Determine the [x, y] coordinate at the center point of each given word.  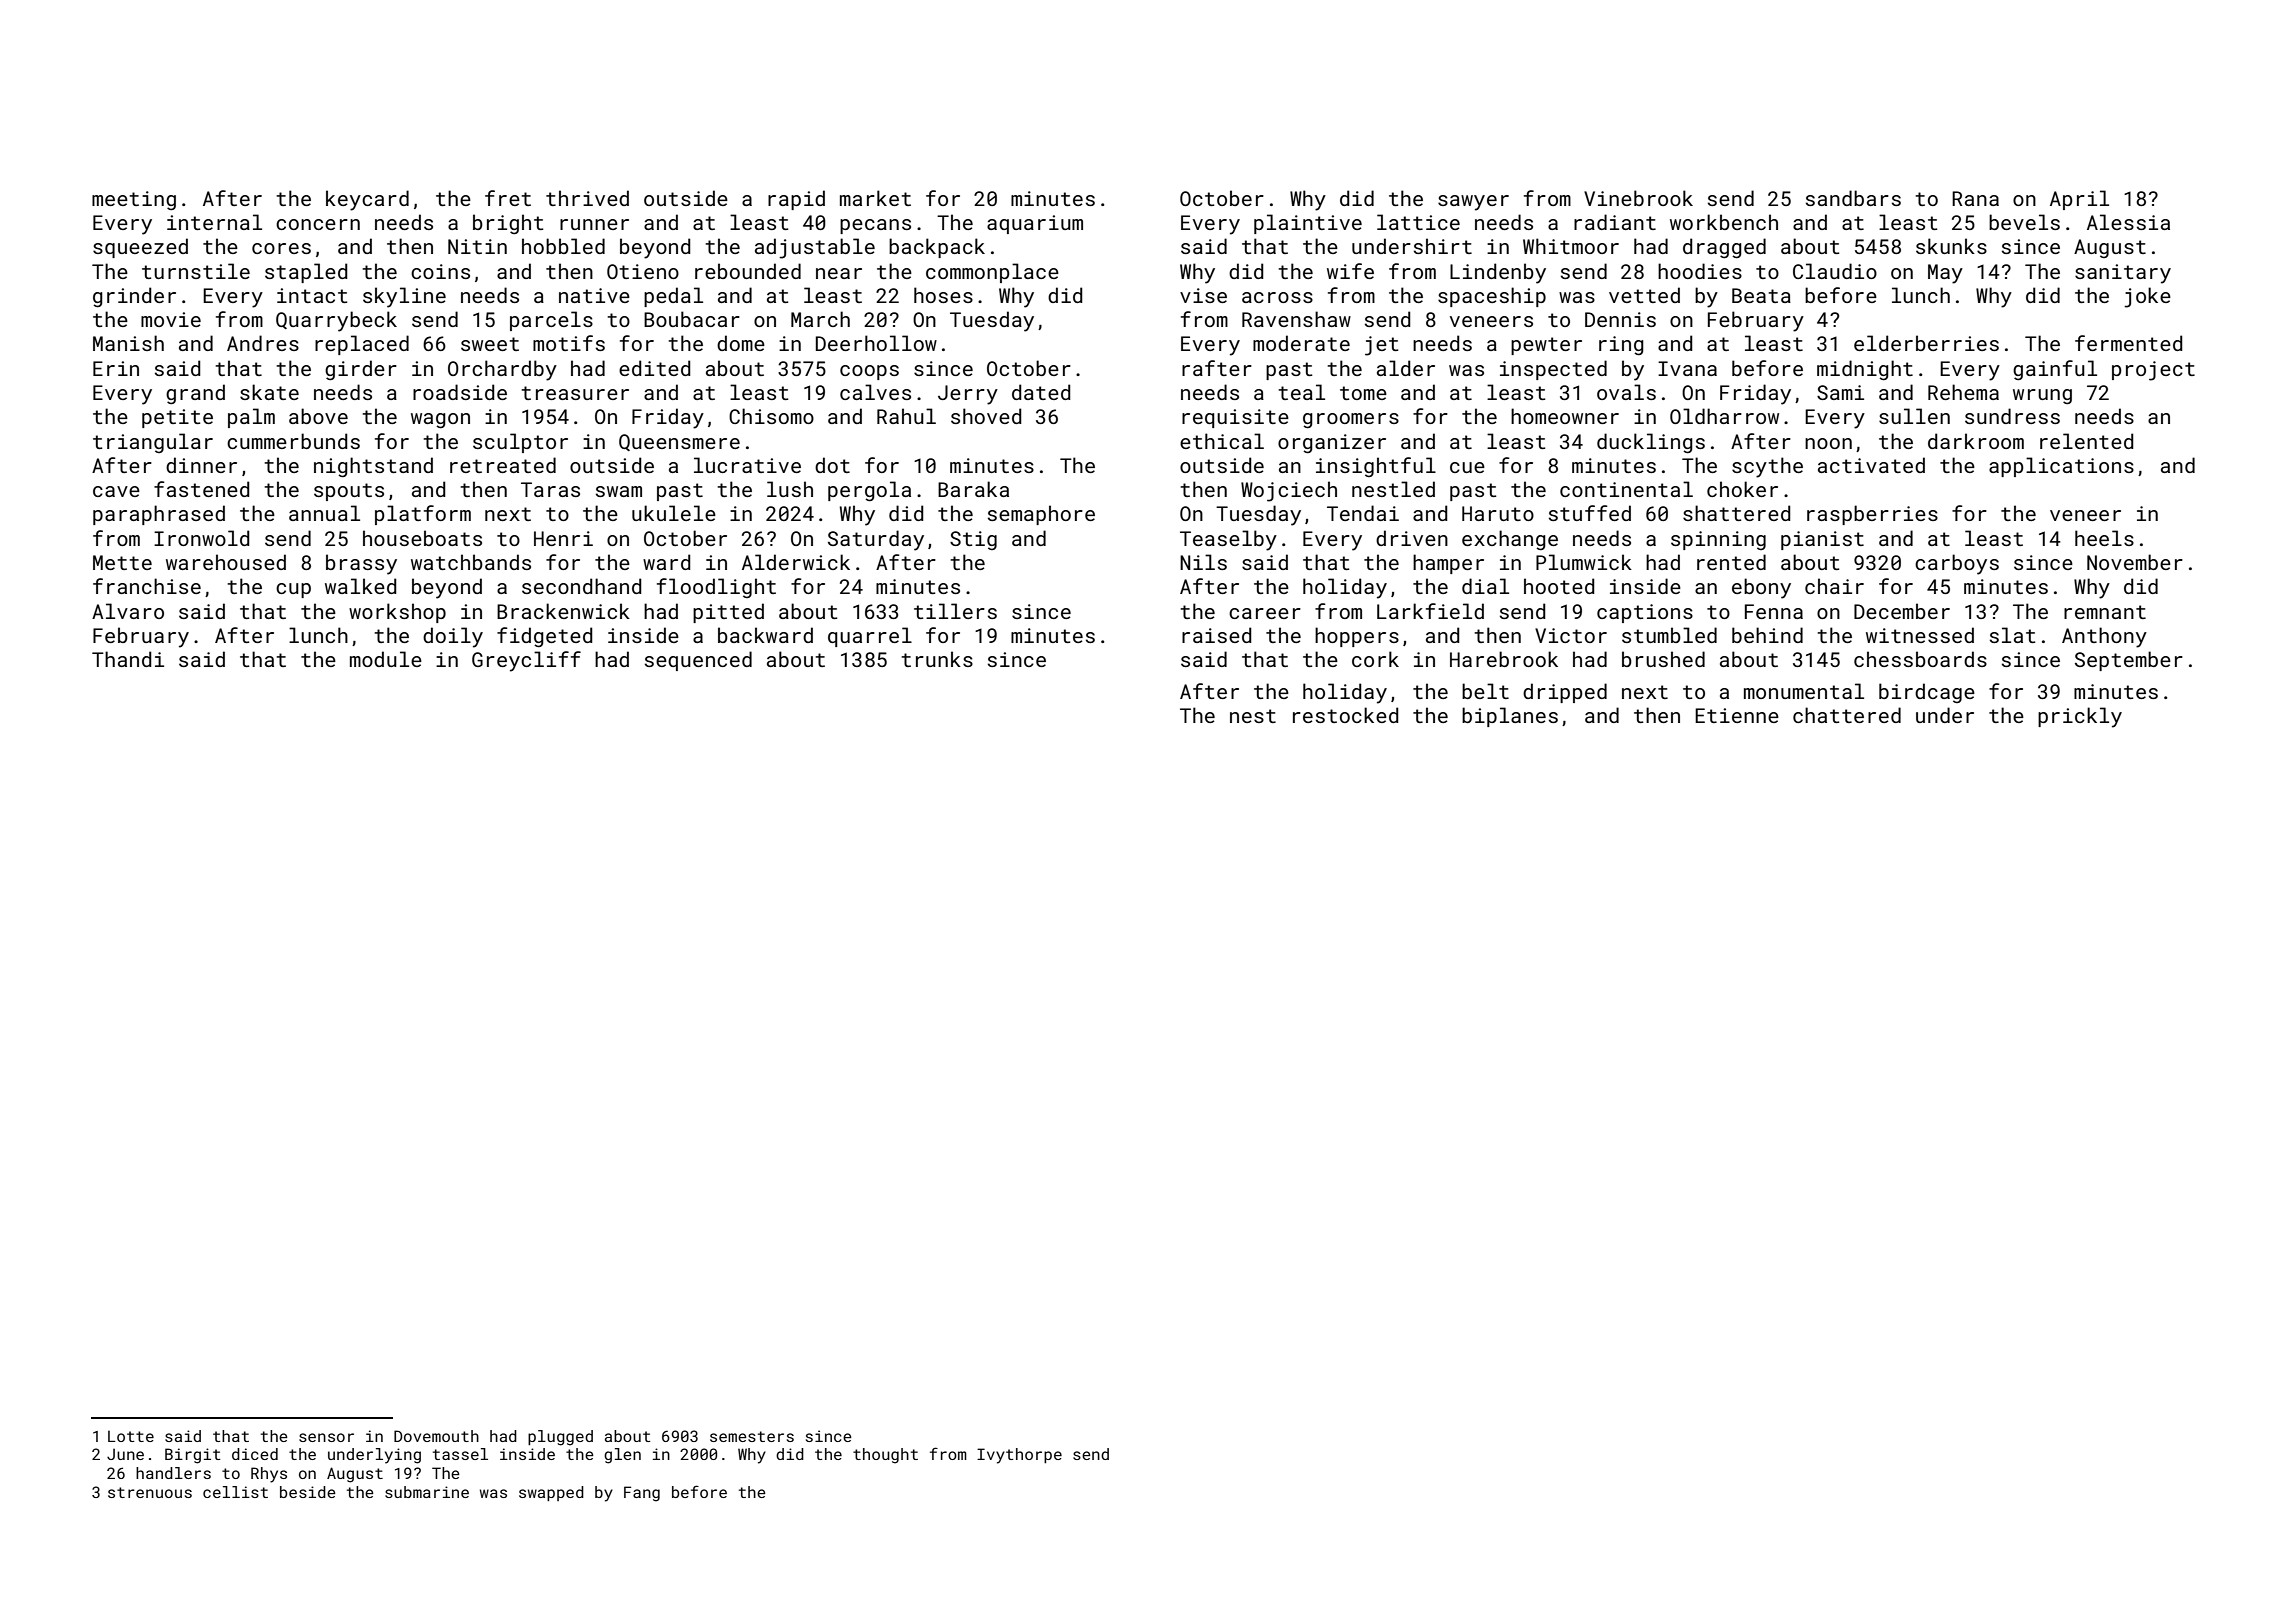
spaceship [1492, 297]
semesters [752, 1436]
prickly [2080, 717]
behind [1767, 635]
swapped [551, 1493]
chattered [1847, 715]
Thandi [128, 659]
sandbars [1853, 198]
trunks [937, 659]
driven [1412, 538]
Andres [263, 343]
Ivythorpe [1019, 1456]
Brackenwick [563, 611]
